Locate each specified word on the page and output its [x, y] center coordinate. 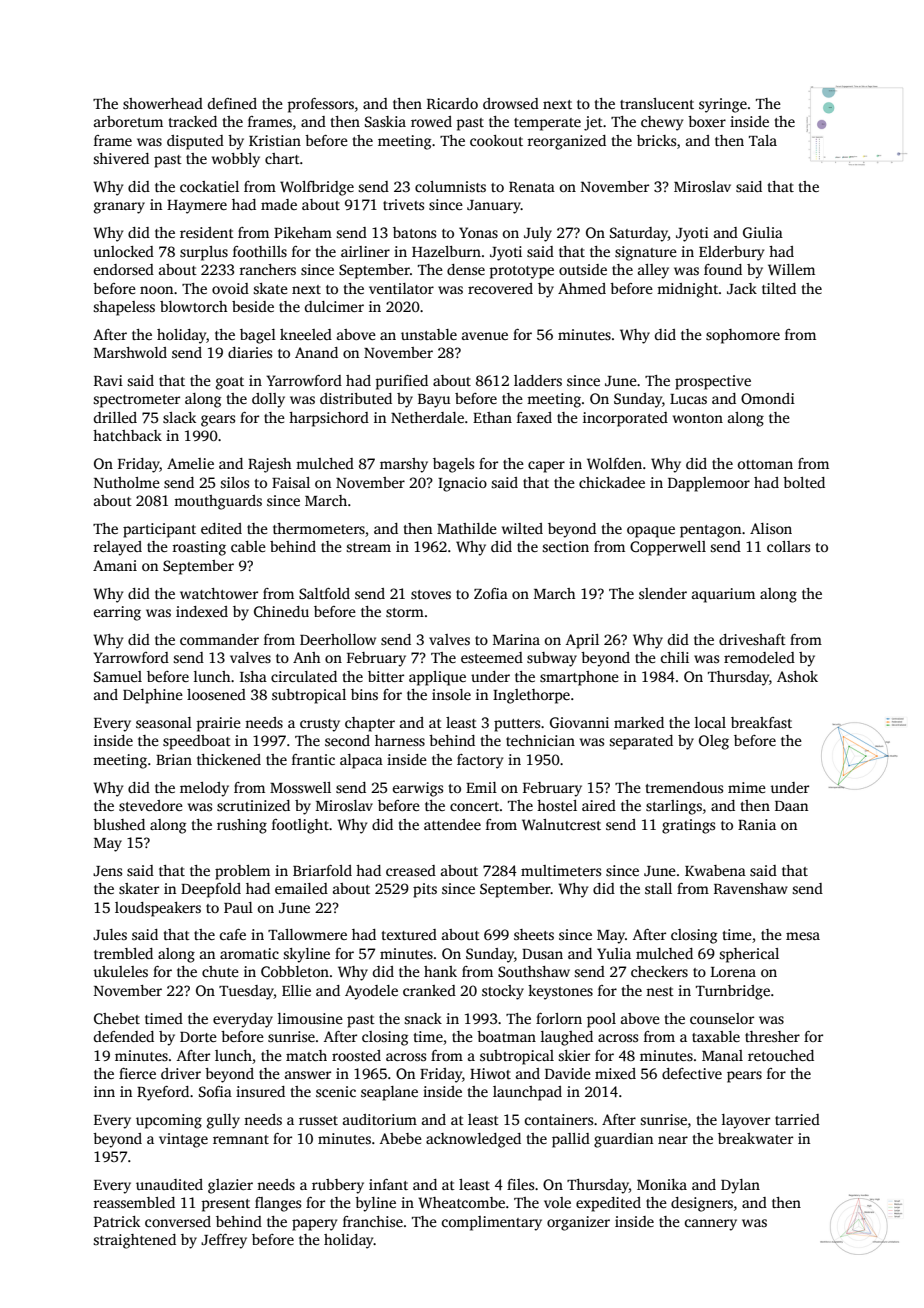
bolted [804, 482]
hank [440, 971]
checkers [659, 971]
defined [232, 103]
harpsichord [329, 419]
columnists [450, 186]
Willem [791, 269]
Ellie [296, 990]
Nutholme [127, 482]
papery [314, 1225]
